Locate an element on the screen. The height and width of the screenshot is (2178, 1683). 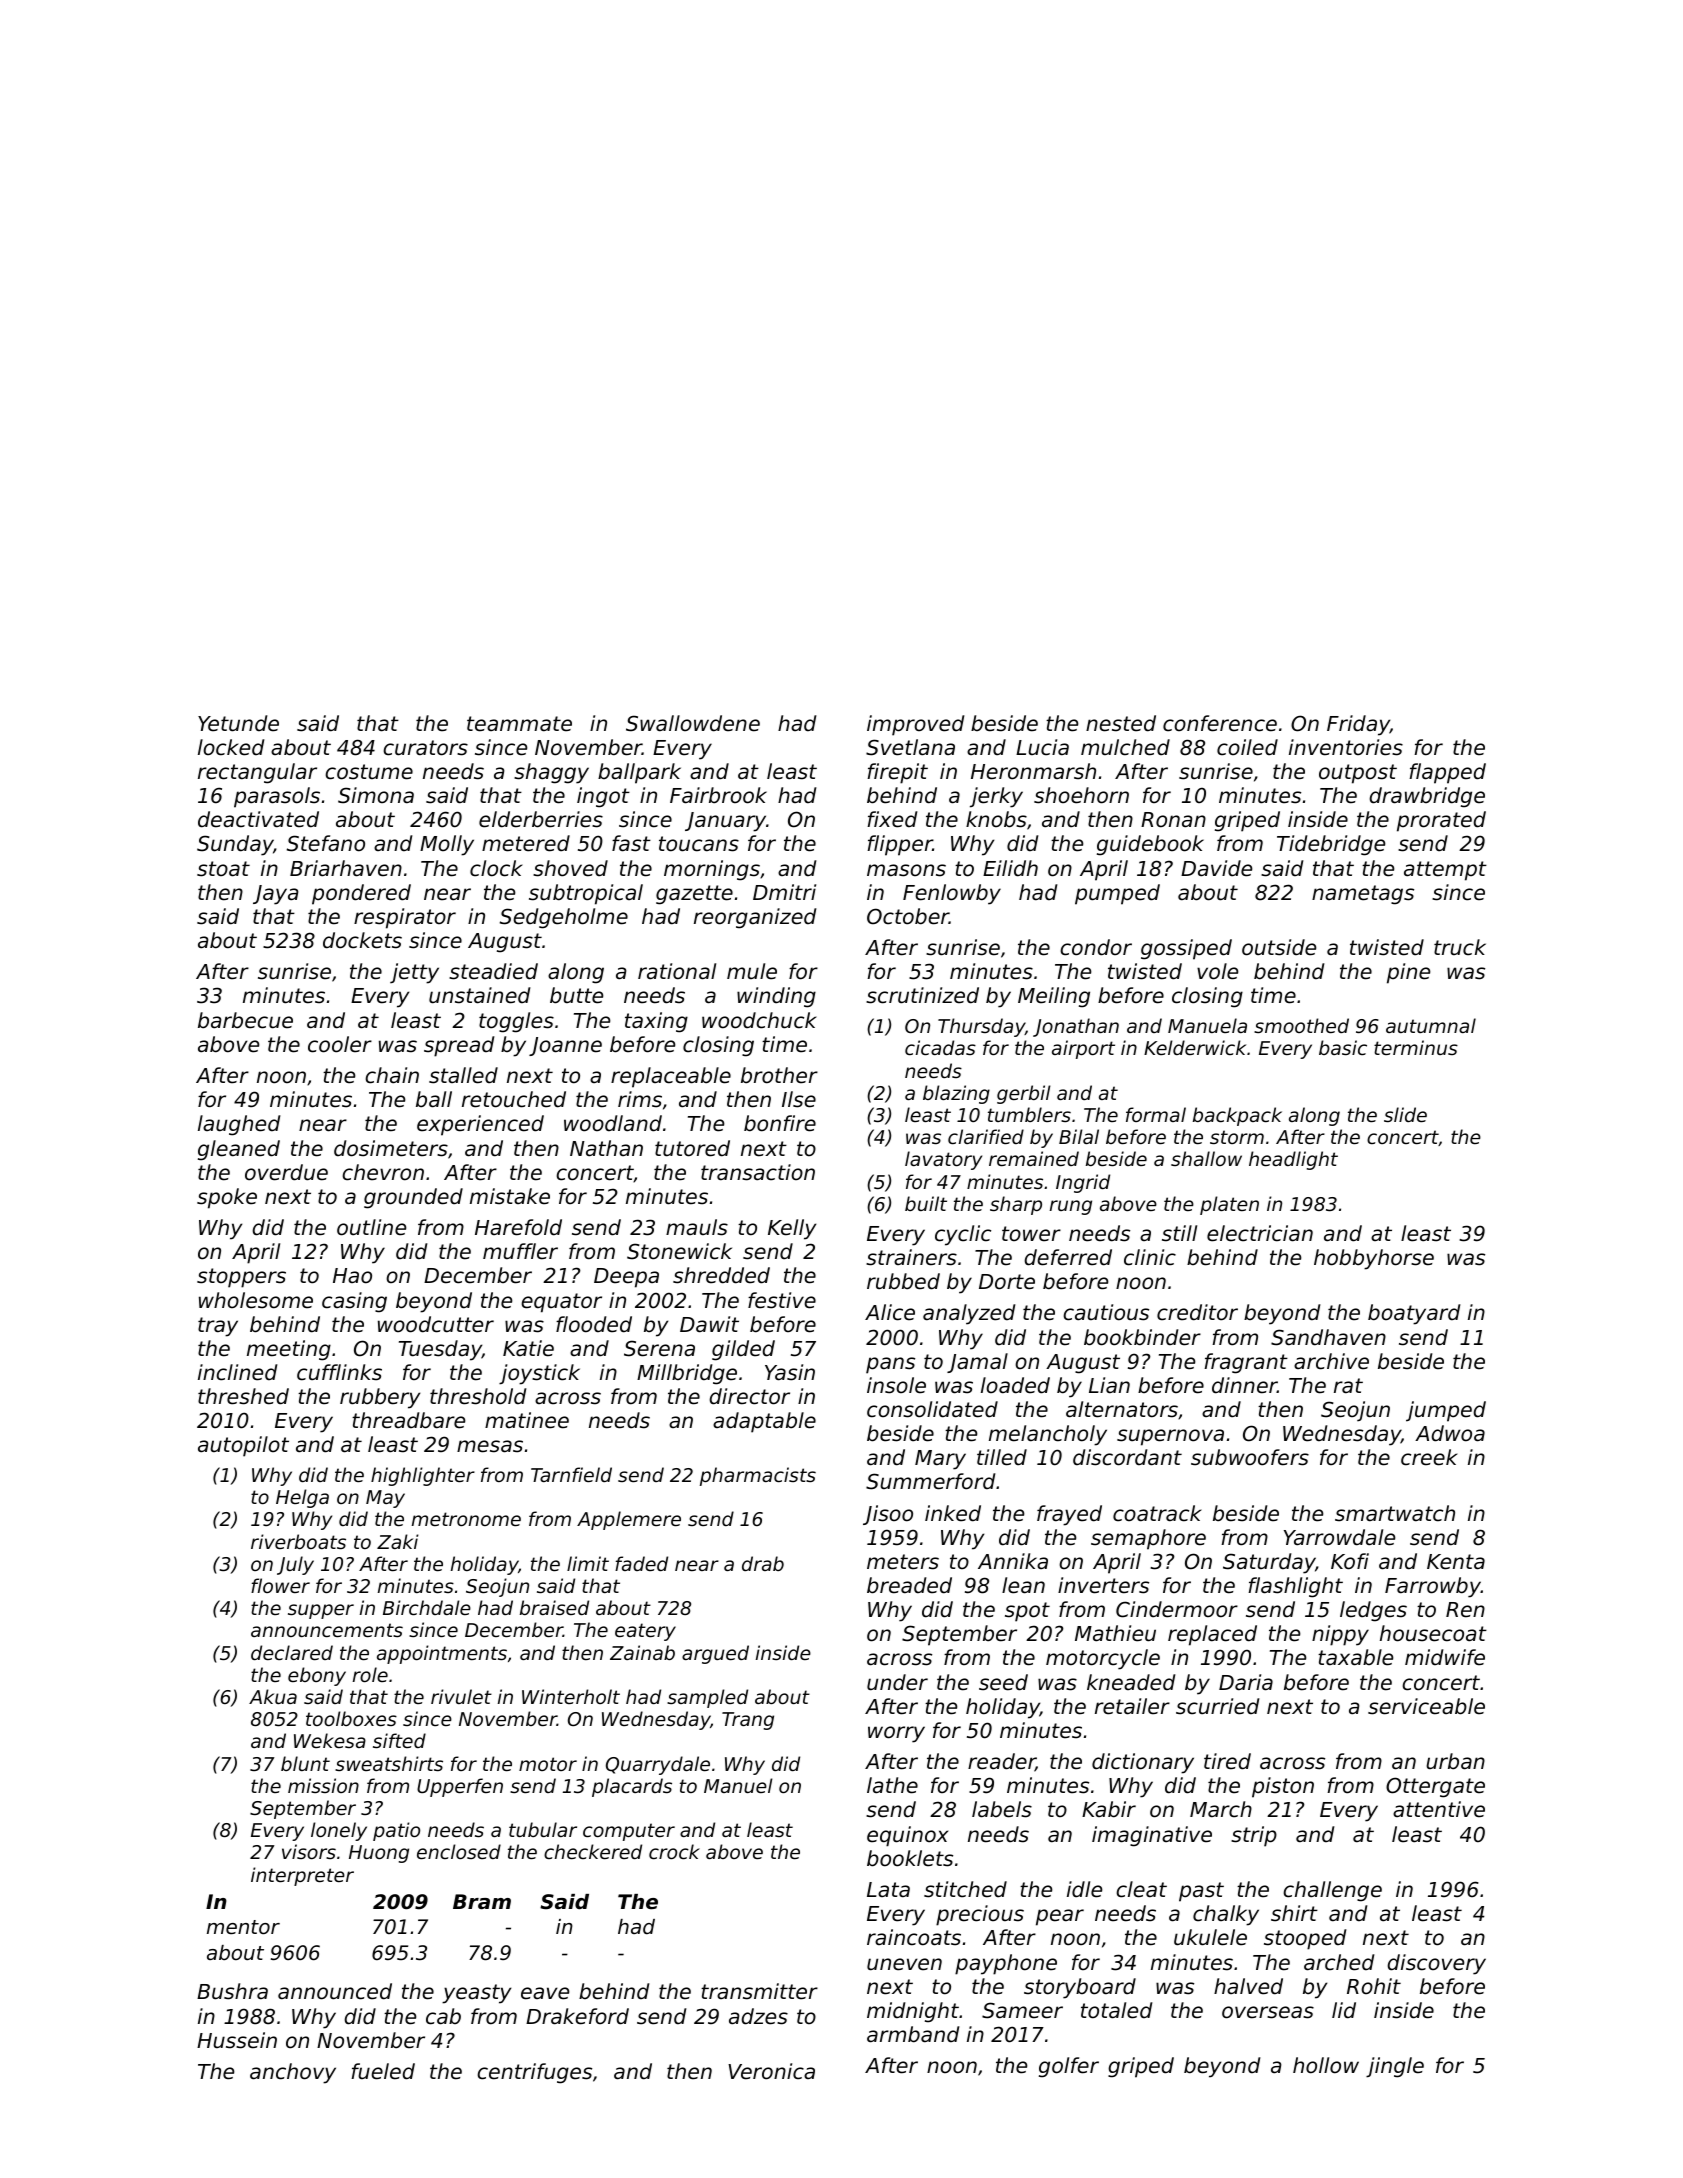
slide is located at coordinates (1405, 1114).
